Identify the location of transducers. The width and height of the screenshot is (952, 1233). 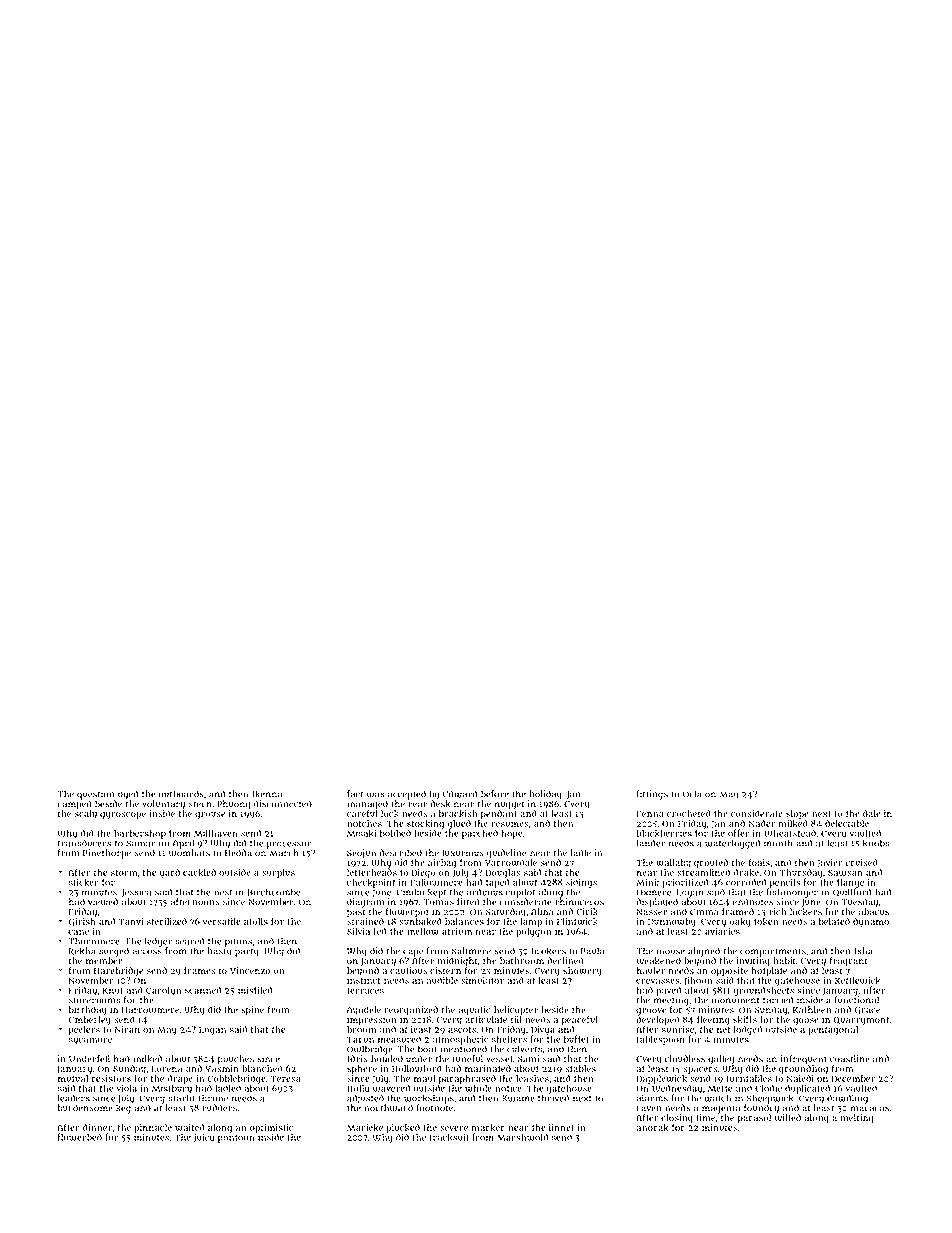
(84, 843).
